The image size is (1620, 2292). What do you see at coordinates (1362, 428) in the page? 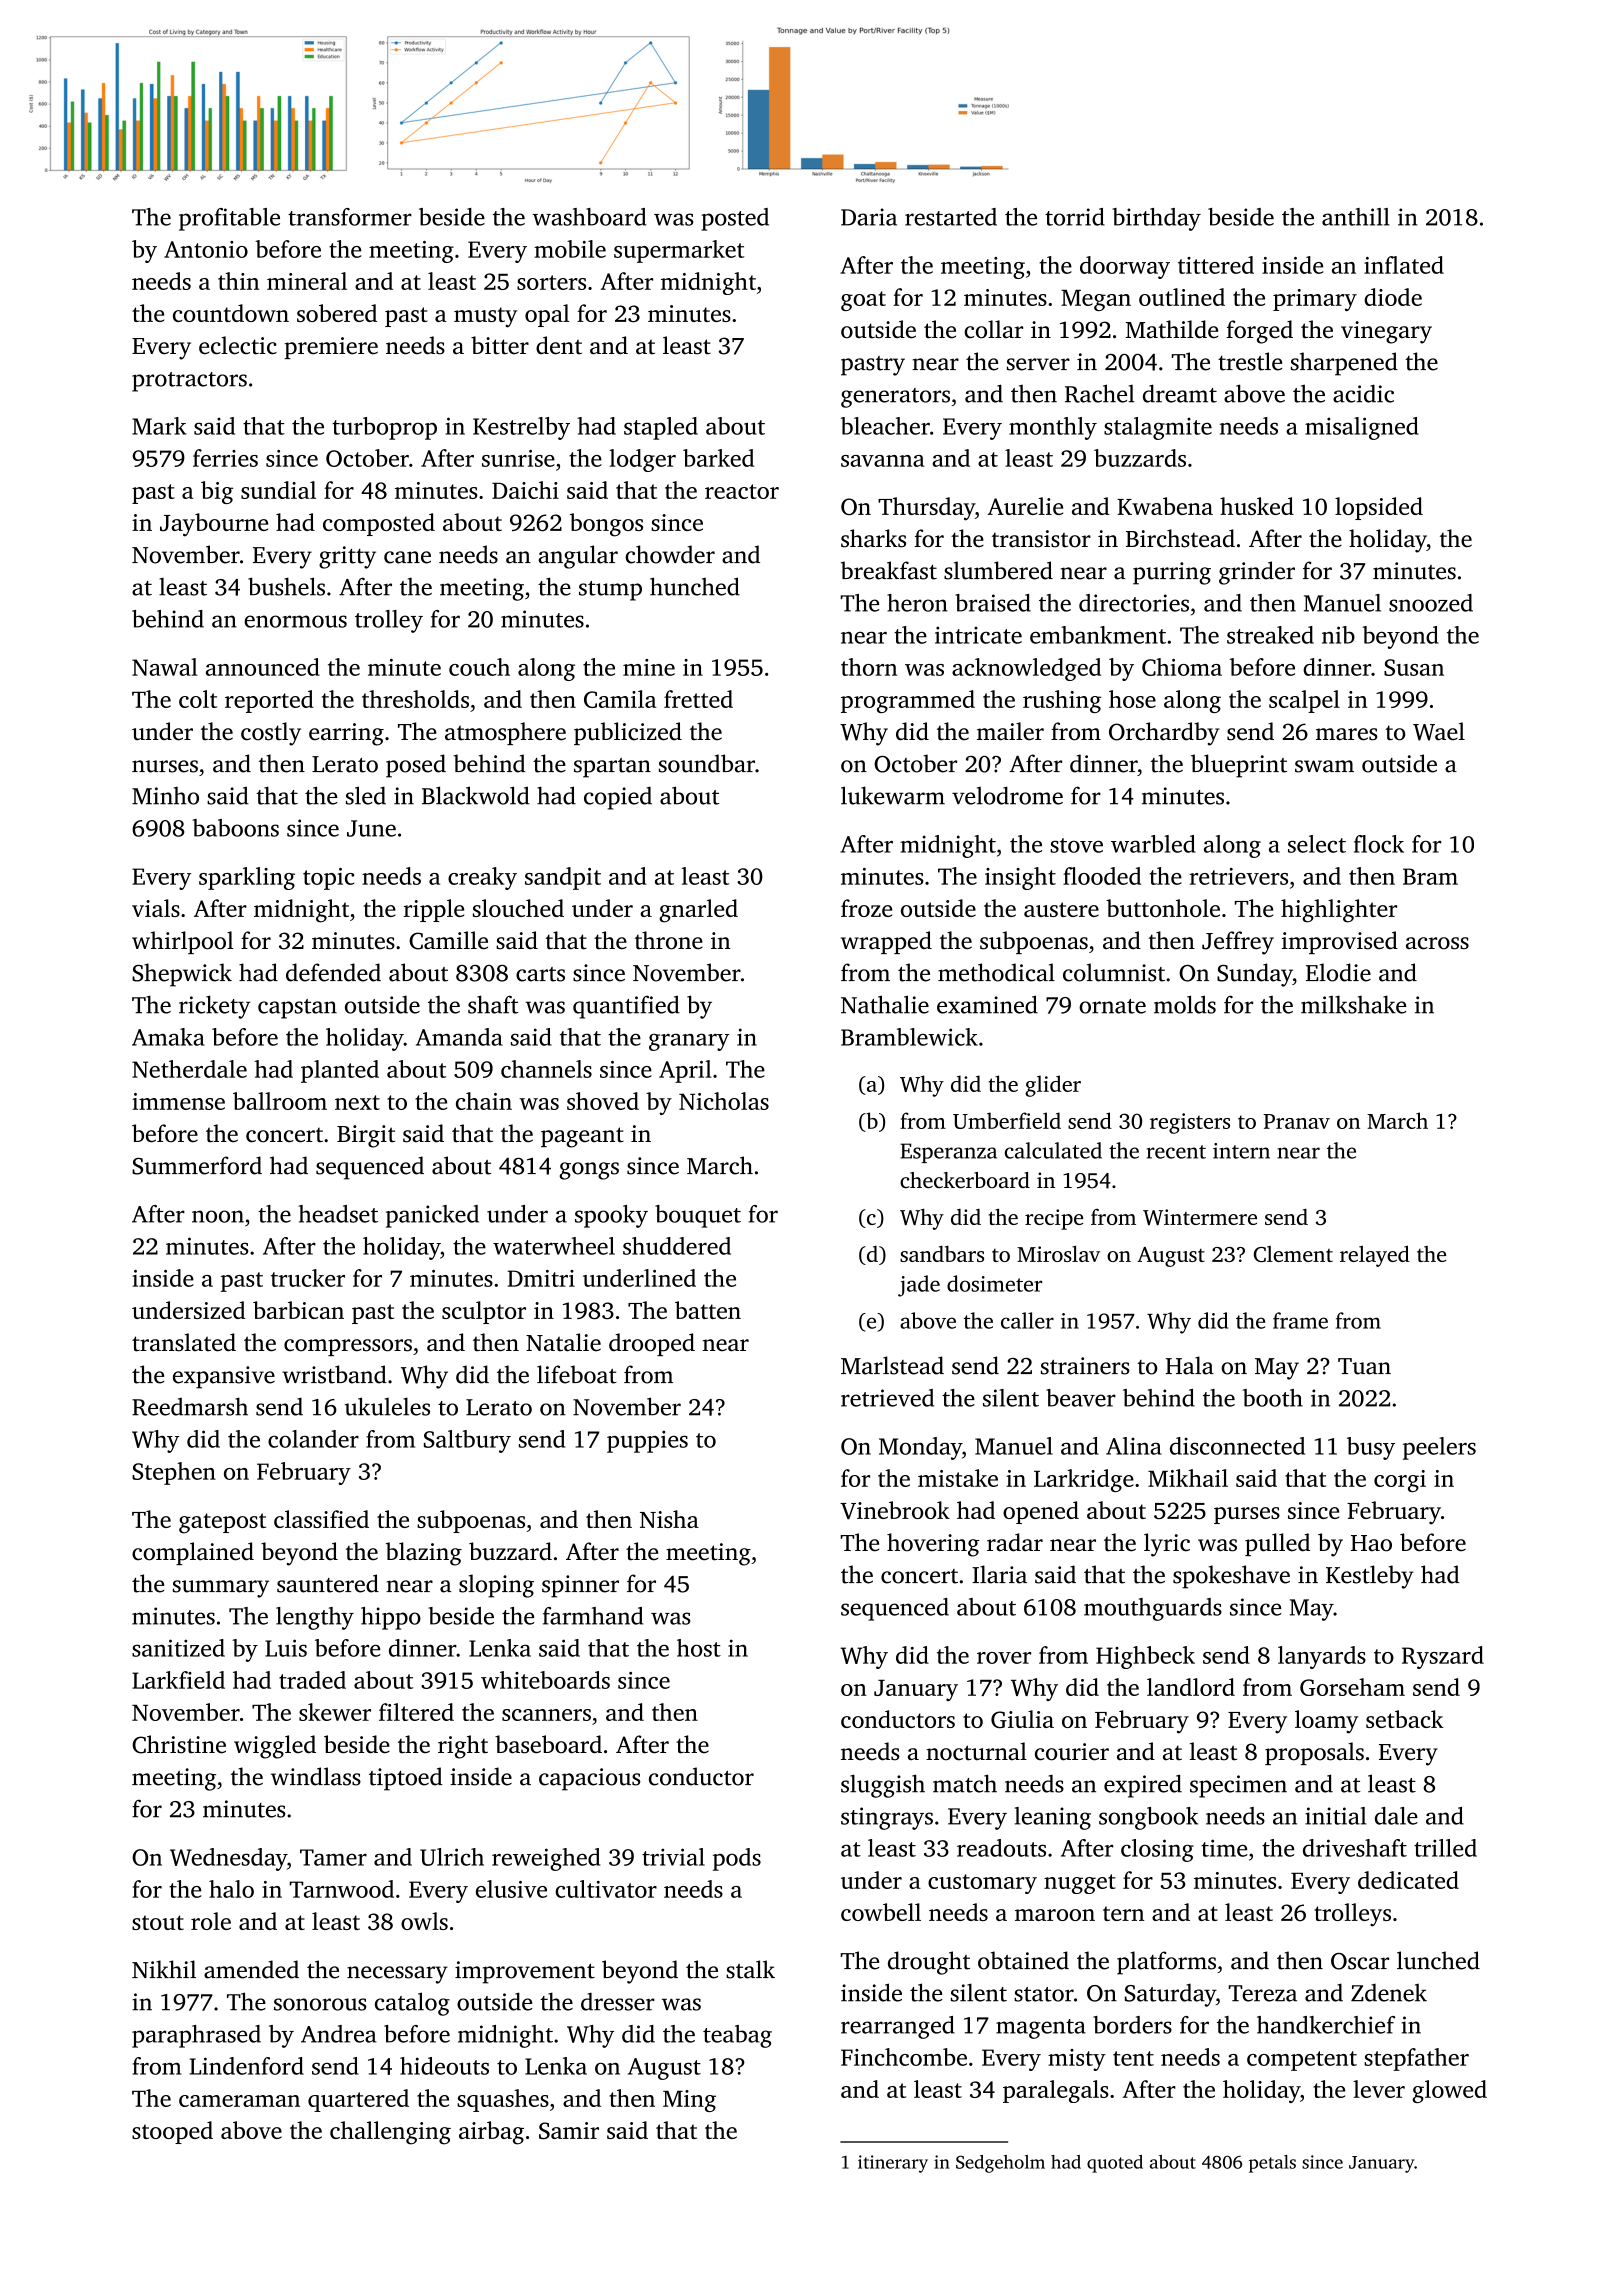
I see `misaligned` at bounding box center [1362, 428].
